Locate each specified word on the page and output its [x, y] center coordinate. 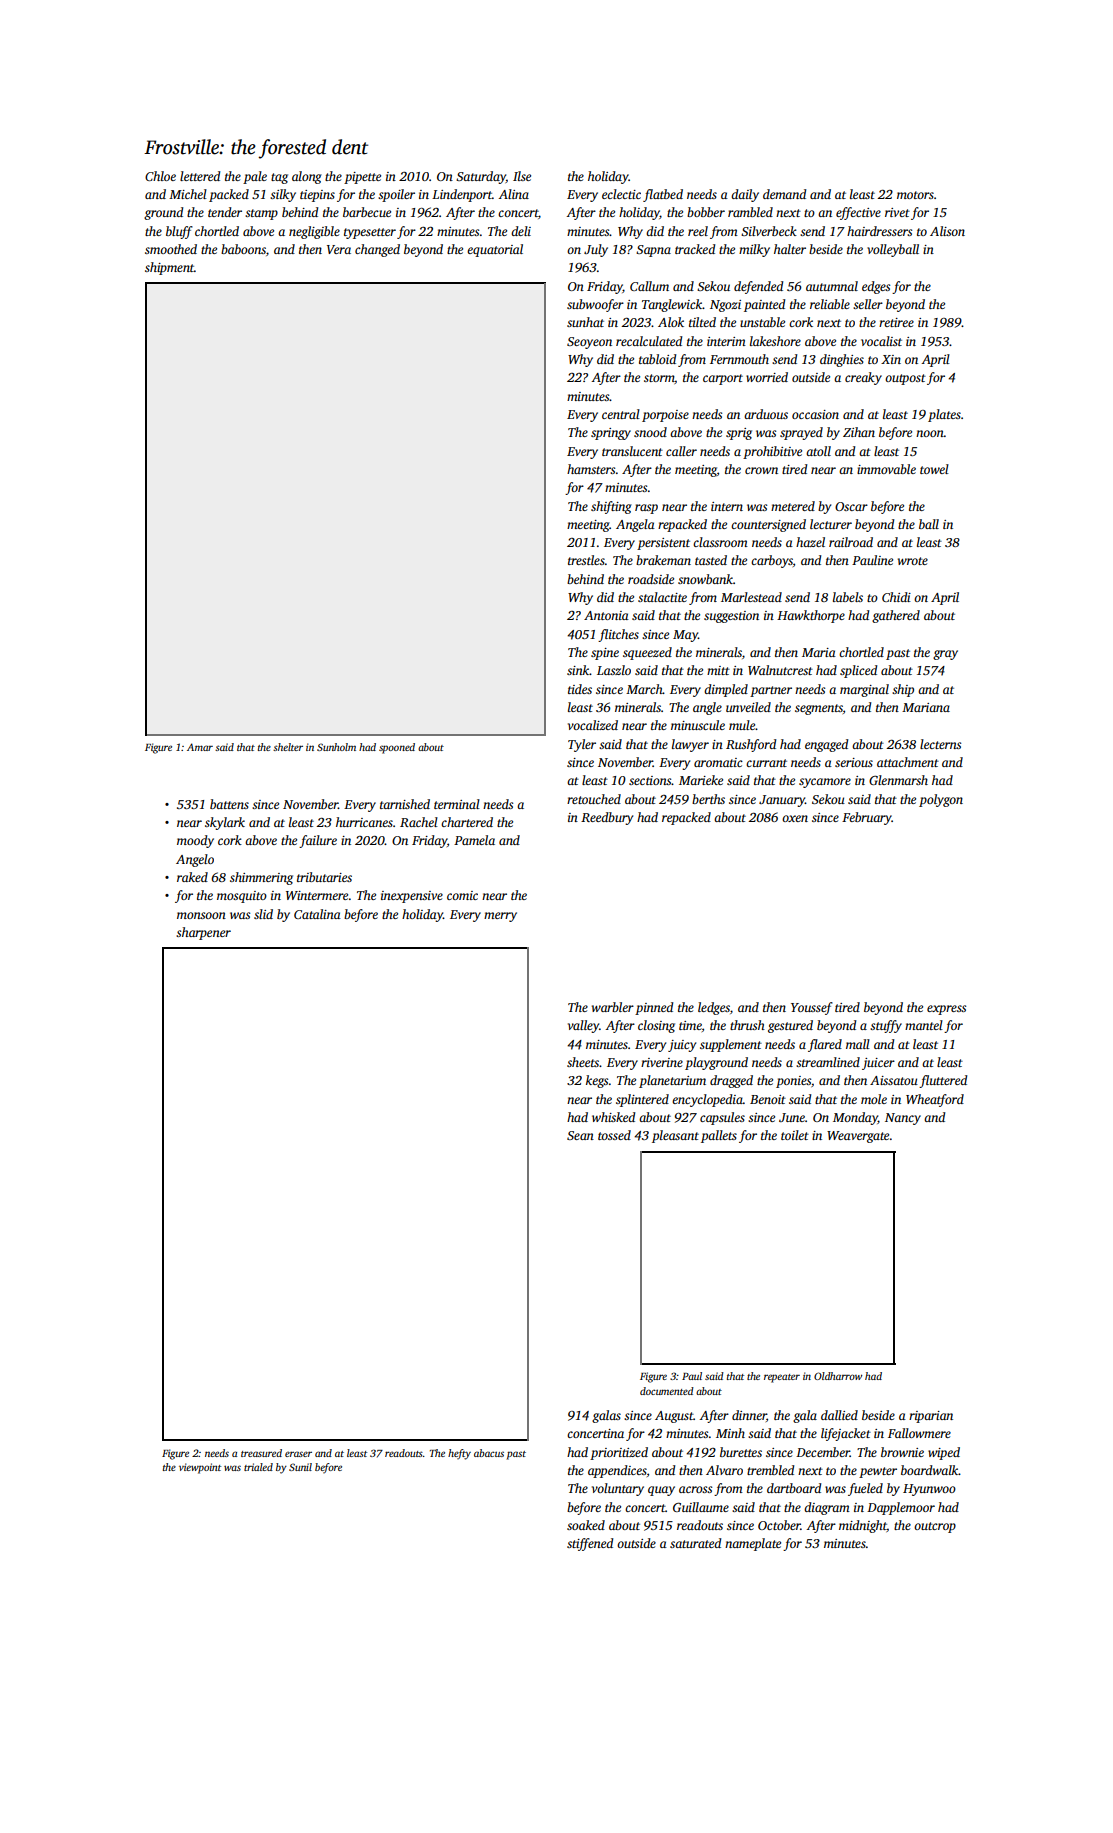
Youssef [812, 1008]
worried [767, 377]
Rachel [419, 822]
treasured [261, 1453]
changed [377, 250]
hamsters [591, 469]
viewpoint [200, 1468]
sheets [583, 1062]
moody [195, 841]
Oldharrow [838, 1376]
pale [255, 177]
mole [874, 1099]
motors [915, 195]
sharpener [203, 933]
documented [667, 1391]
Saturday [481, 177]
